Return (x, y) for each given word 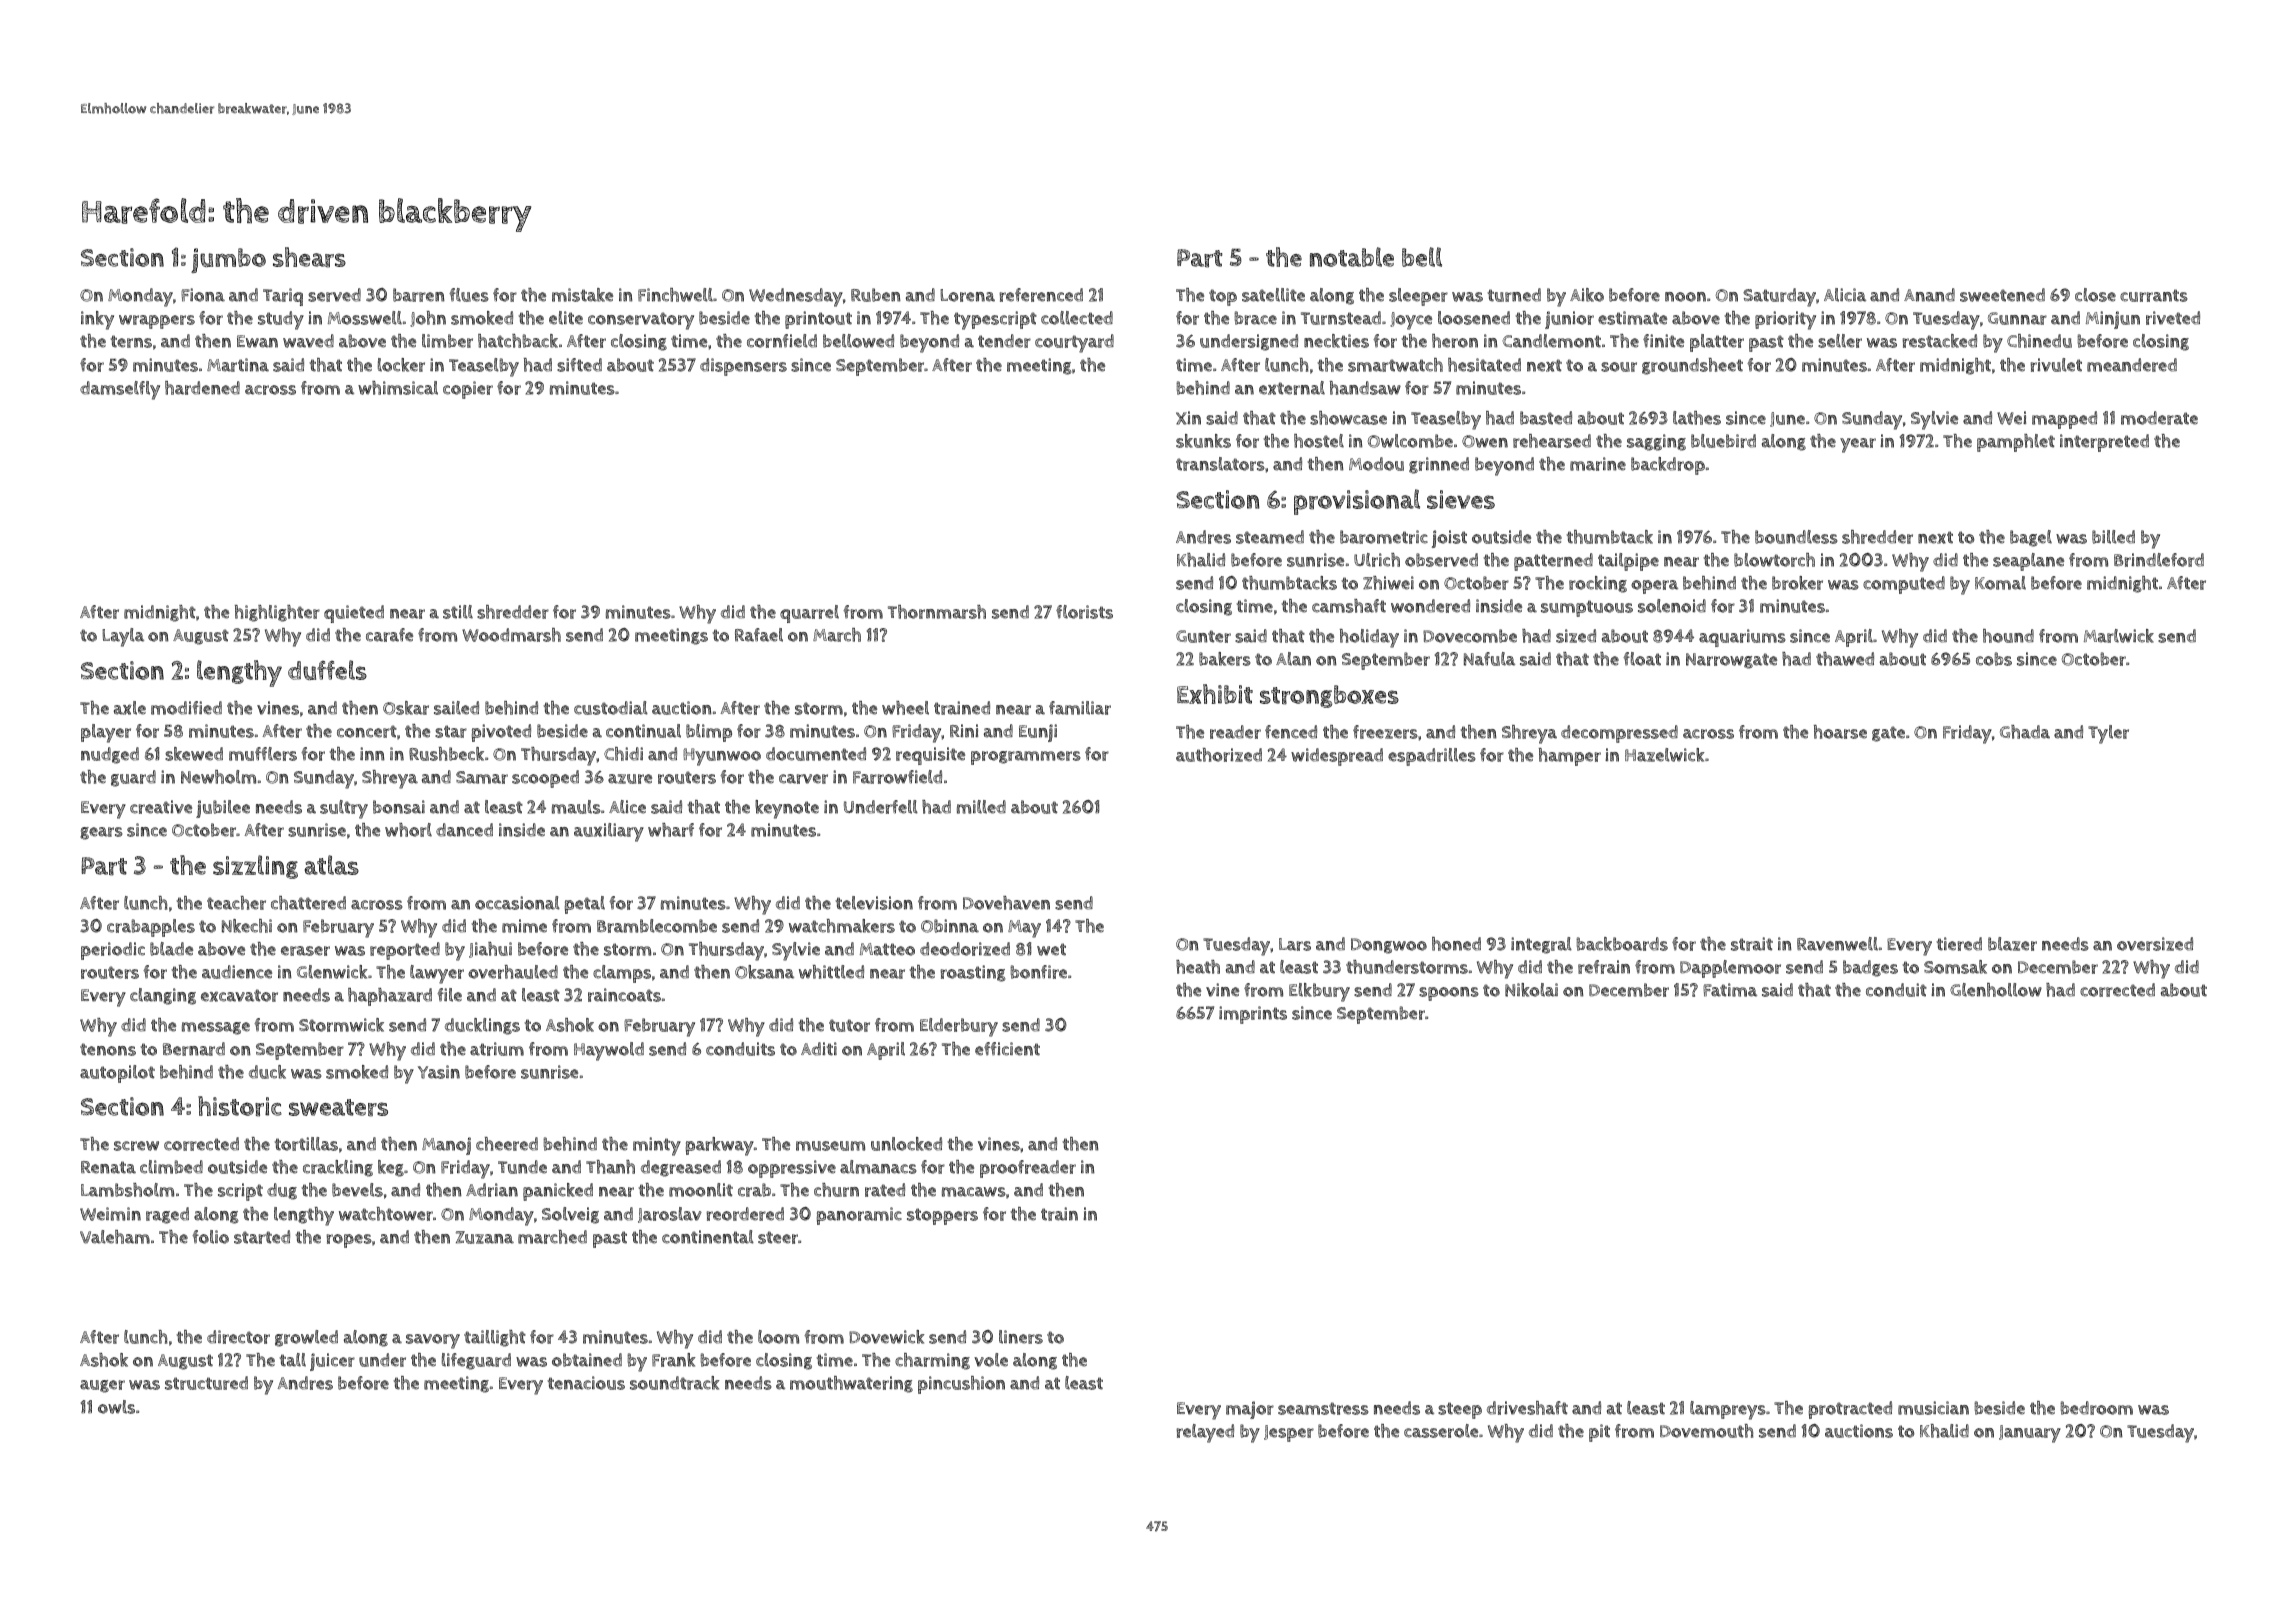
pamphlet (2016, 443)
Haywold (609, 1051)
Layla (123, 637)
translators (1220, 464)
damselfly (120, 390)
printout (818, 320)
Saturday (1779, 297)
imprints (1253, 1015)
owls (116, 1407)
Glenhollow (1996, 990)
